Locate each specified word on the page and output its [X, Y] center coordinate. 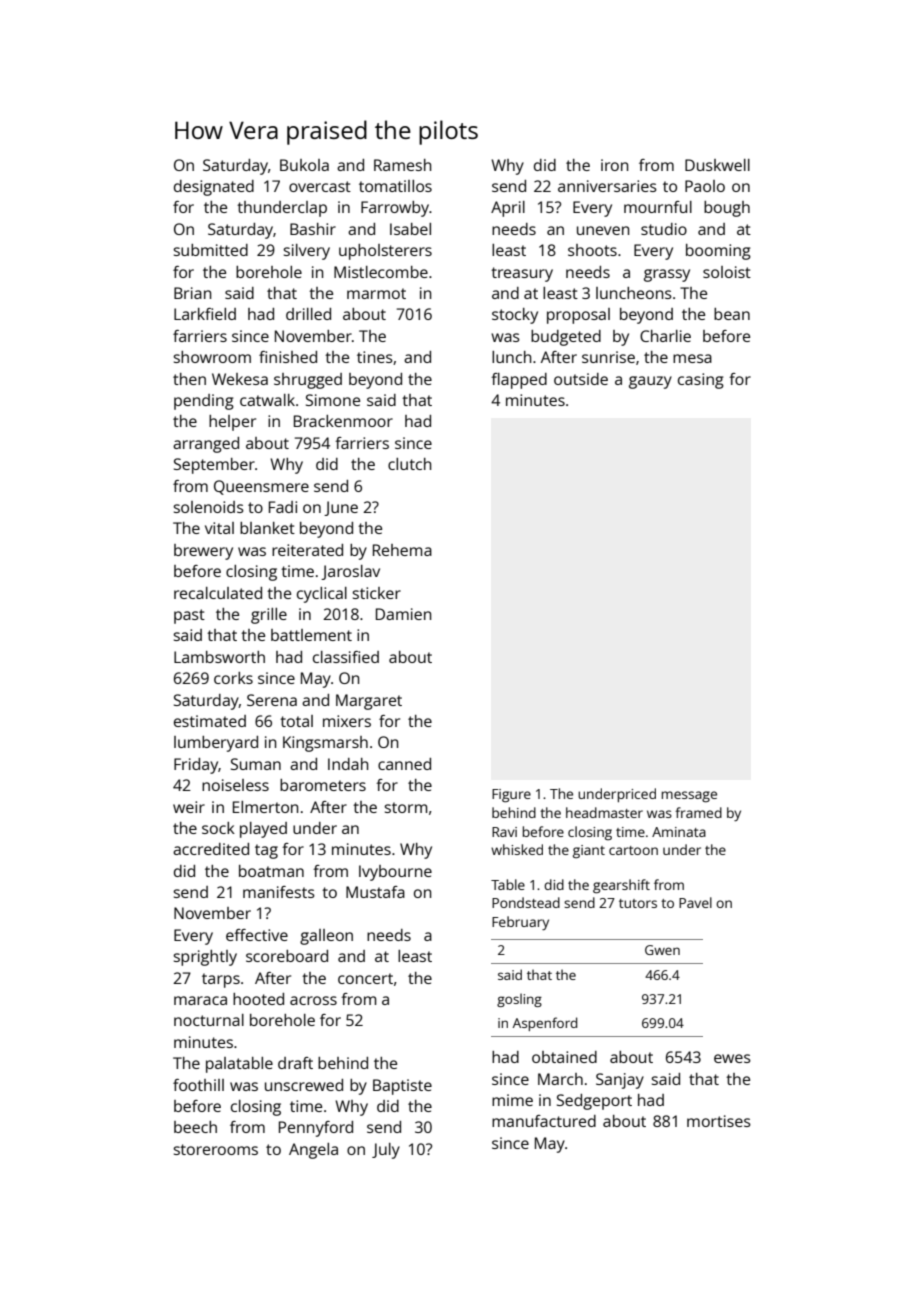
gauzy [650, 382]
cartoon [633, 850]
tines [375, 357]
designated [214, 188]
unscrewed [304, 1085]
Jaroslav [350, 572]
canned [404, 764]
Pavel [695, 902]
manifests [279, 892]
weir [189, 807]
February [520, 923]
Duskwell [717, 165]
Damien [404, 614]
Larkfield [205, 314]
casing [701, 381]
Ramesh [403, 165]
